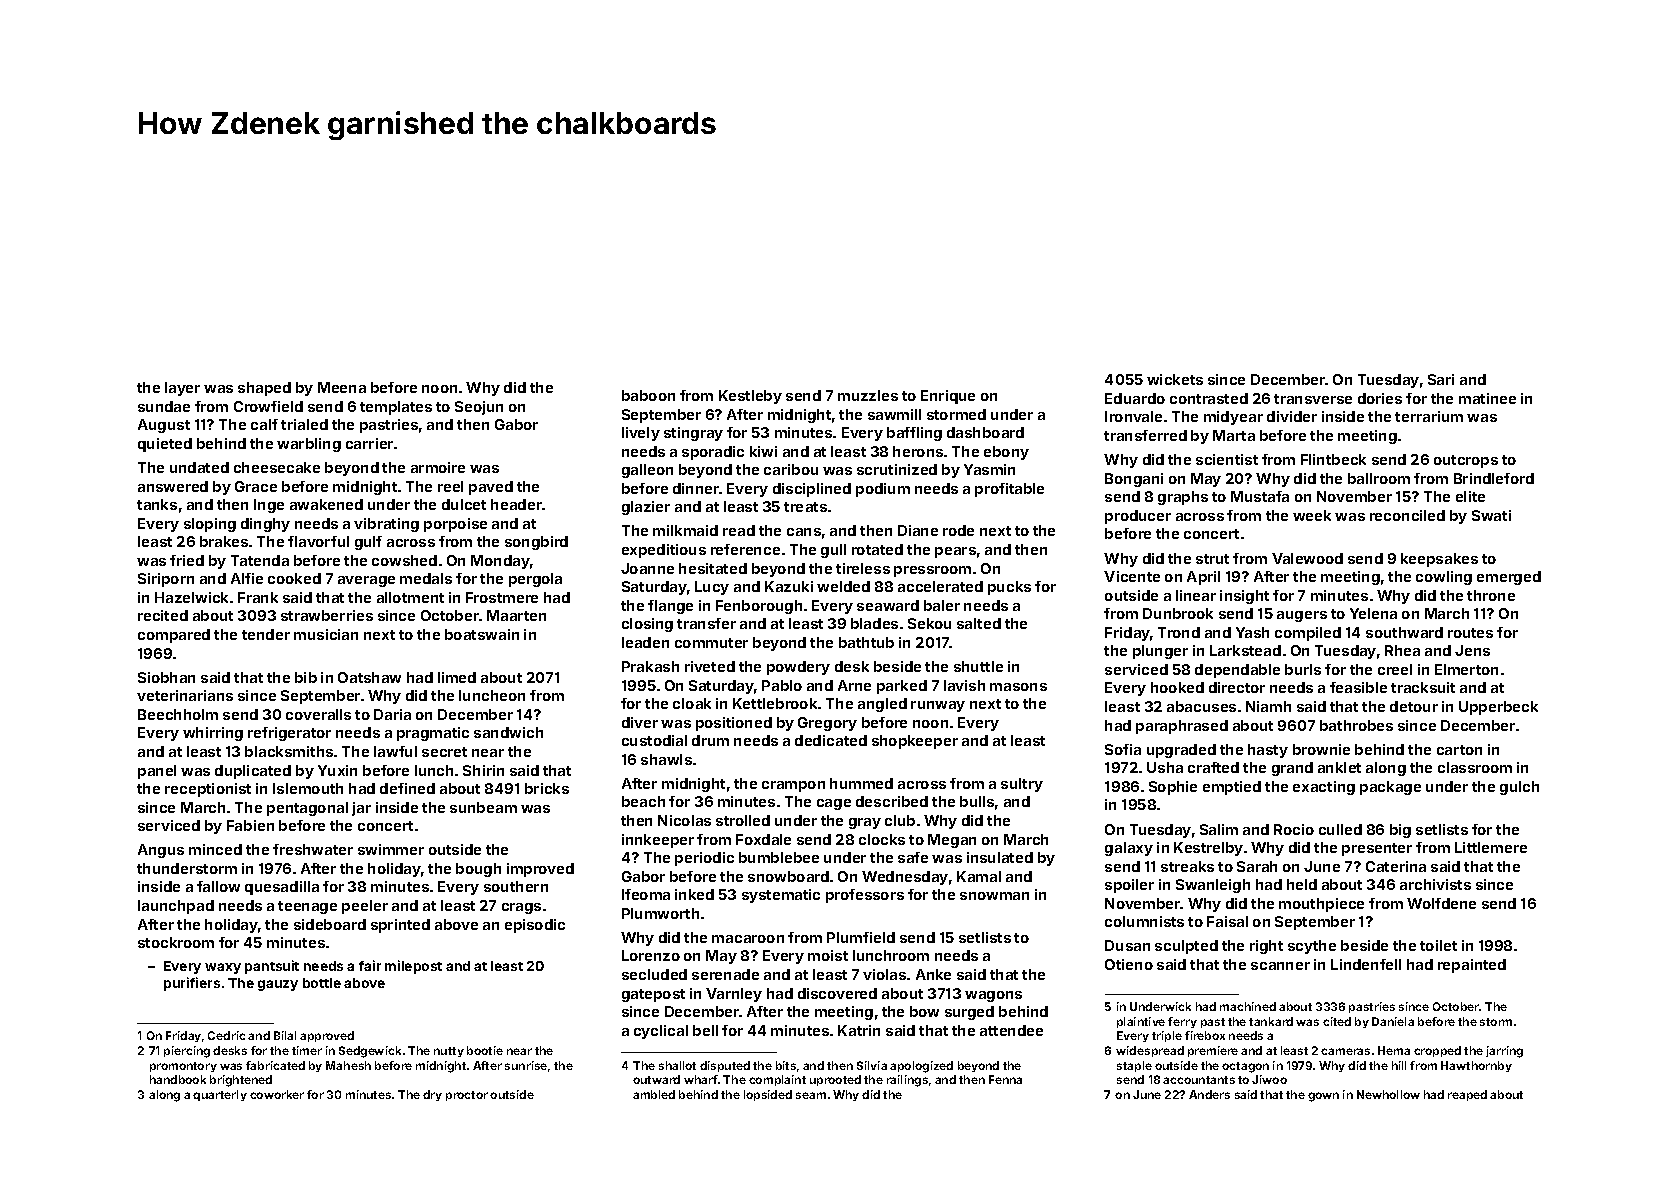 The width and height of the document is (1680, 1188). What do you see at coordinates (1009, 588) in the document?
I see `pucks` at bounding box center [1009, 588].
